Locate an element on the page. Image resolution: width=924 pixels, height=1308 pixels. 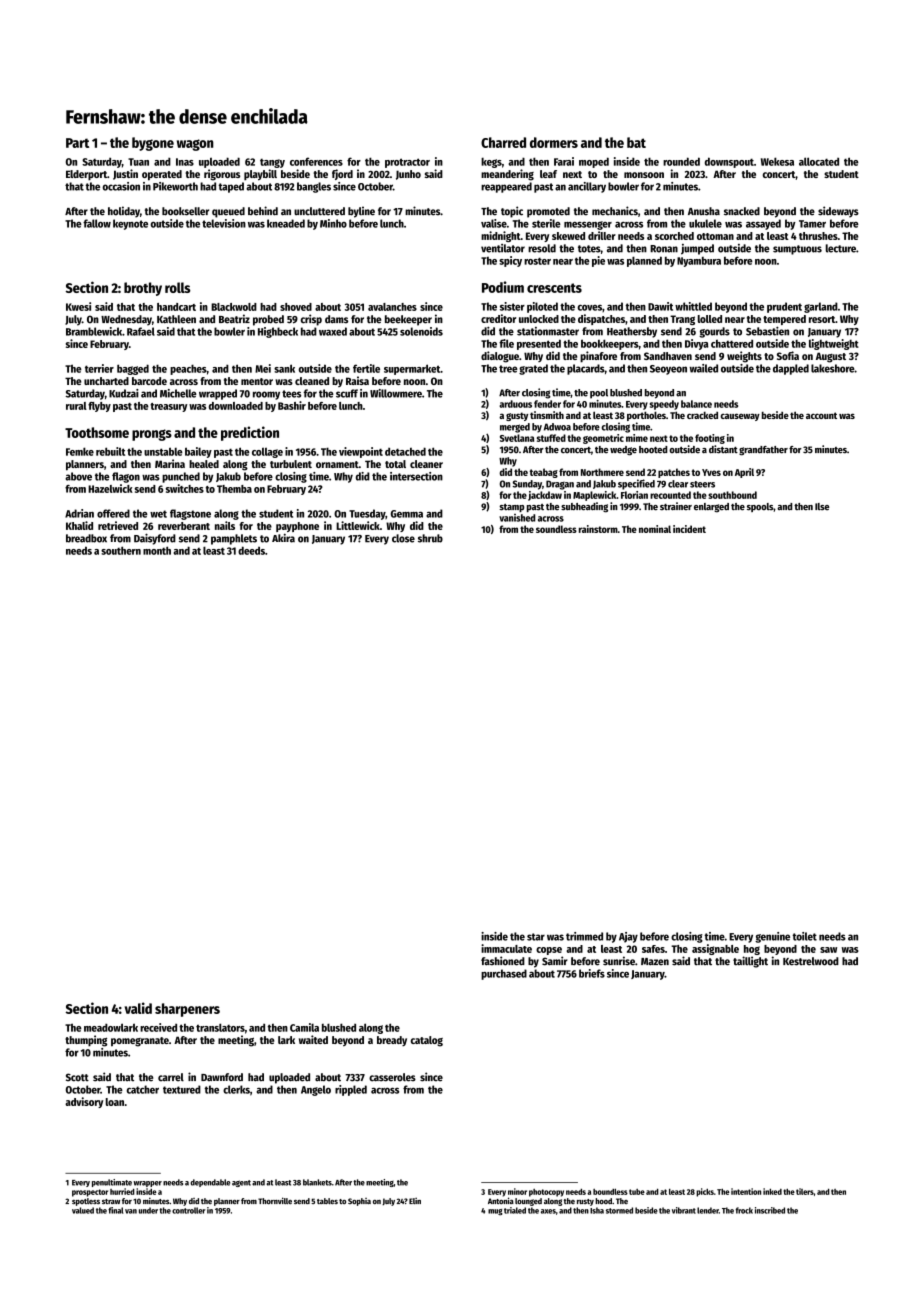
star is located at coordinates (536, 937).
